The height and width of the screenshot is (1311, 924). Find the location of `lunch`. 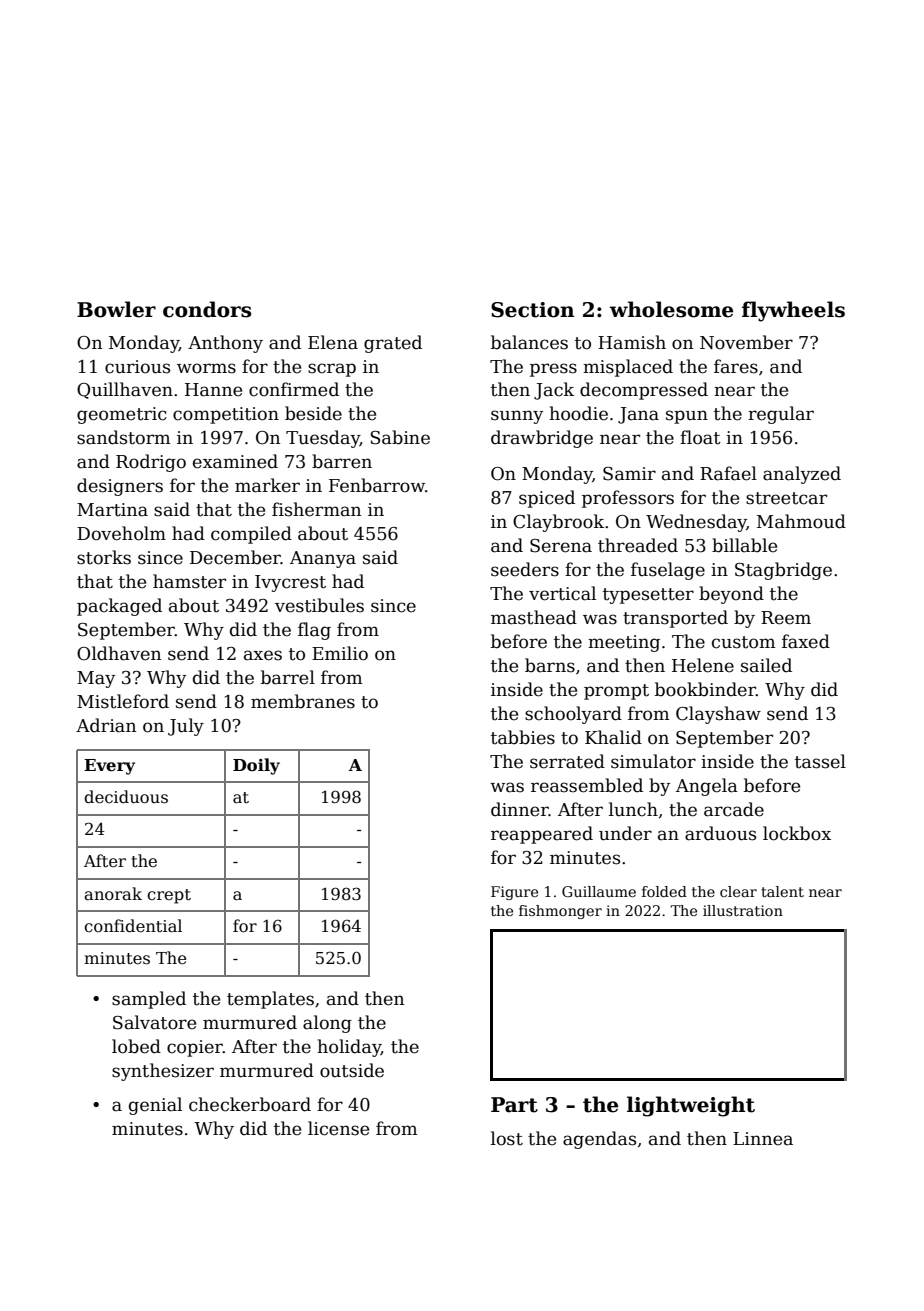

lunch is located at coordinates (633, 809).
